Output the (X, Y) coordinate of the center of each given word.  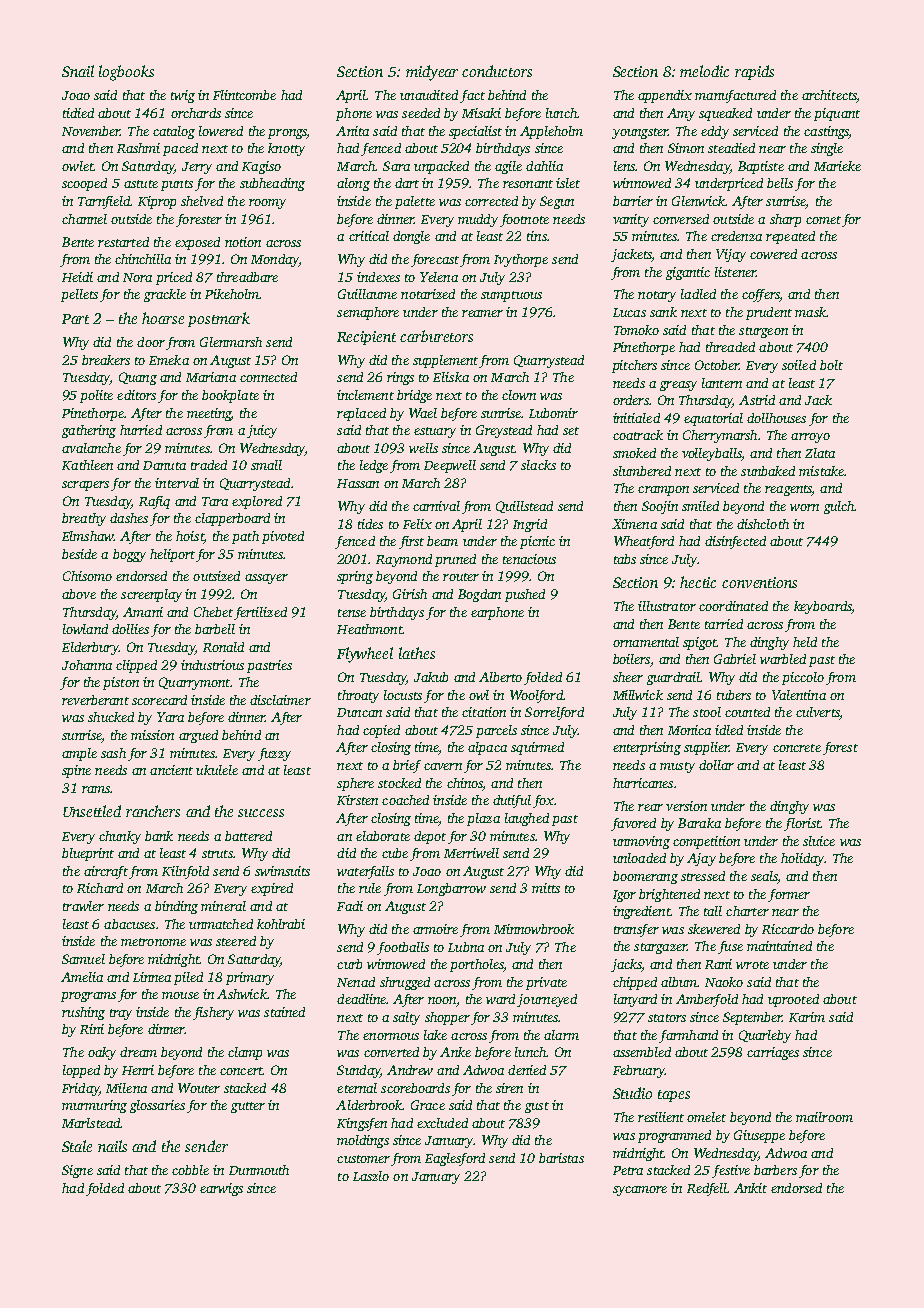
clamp (245, 1053)
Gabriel (735, 659)
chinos (465, 783)
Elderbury (90, 648)
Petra (628, 1170)
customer (363, 1159)
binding (176, 907)
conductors (497, 71)
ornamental (646, 642)
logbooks (126, 73)
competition (706, 842)
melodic (704, 71)
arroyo (810, 438)
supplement (445, 361)
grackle (165, 295)
